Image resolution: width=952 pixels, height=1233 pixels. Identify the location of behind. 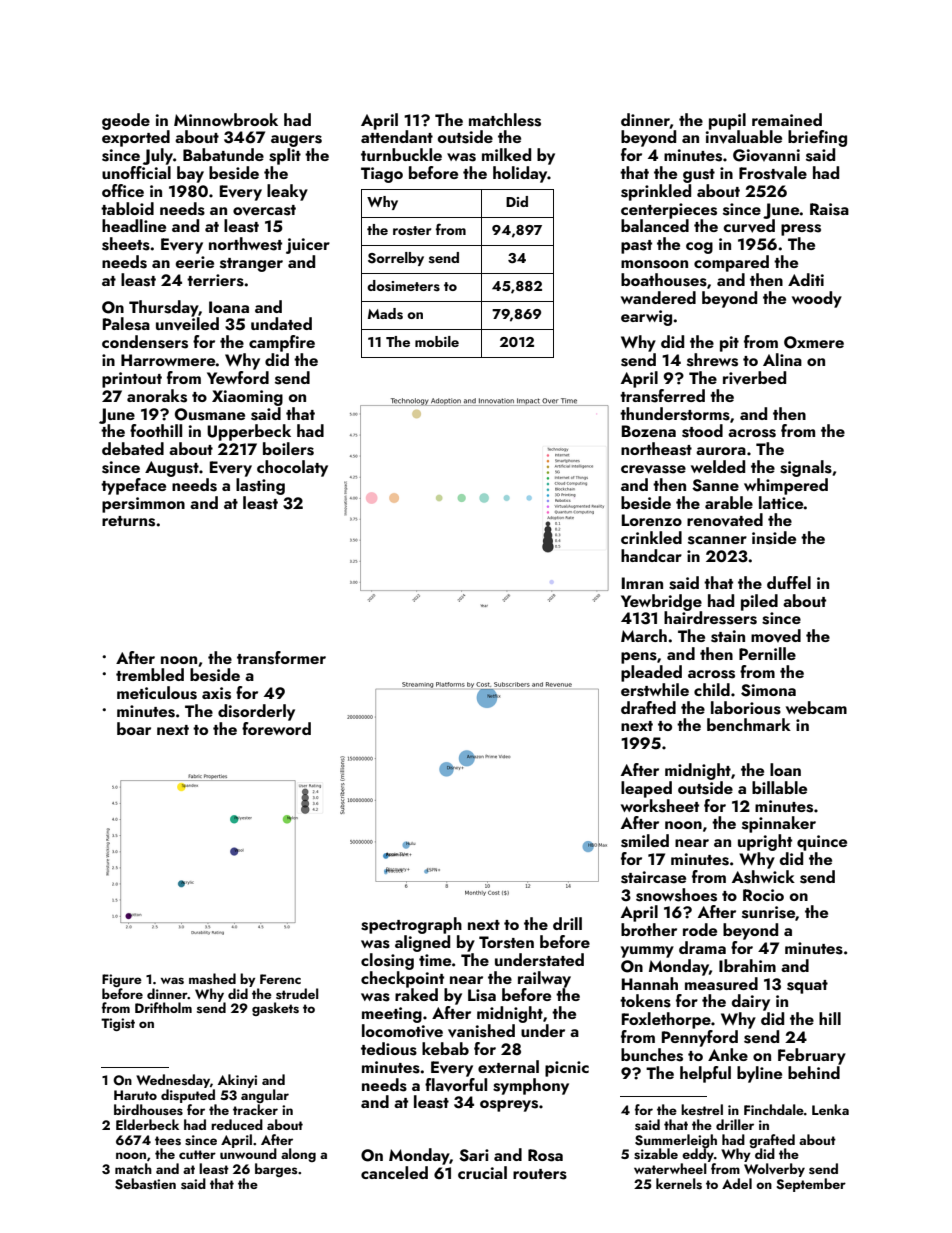
(814, 1072).
